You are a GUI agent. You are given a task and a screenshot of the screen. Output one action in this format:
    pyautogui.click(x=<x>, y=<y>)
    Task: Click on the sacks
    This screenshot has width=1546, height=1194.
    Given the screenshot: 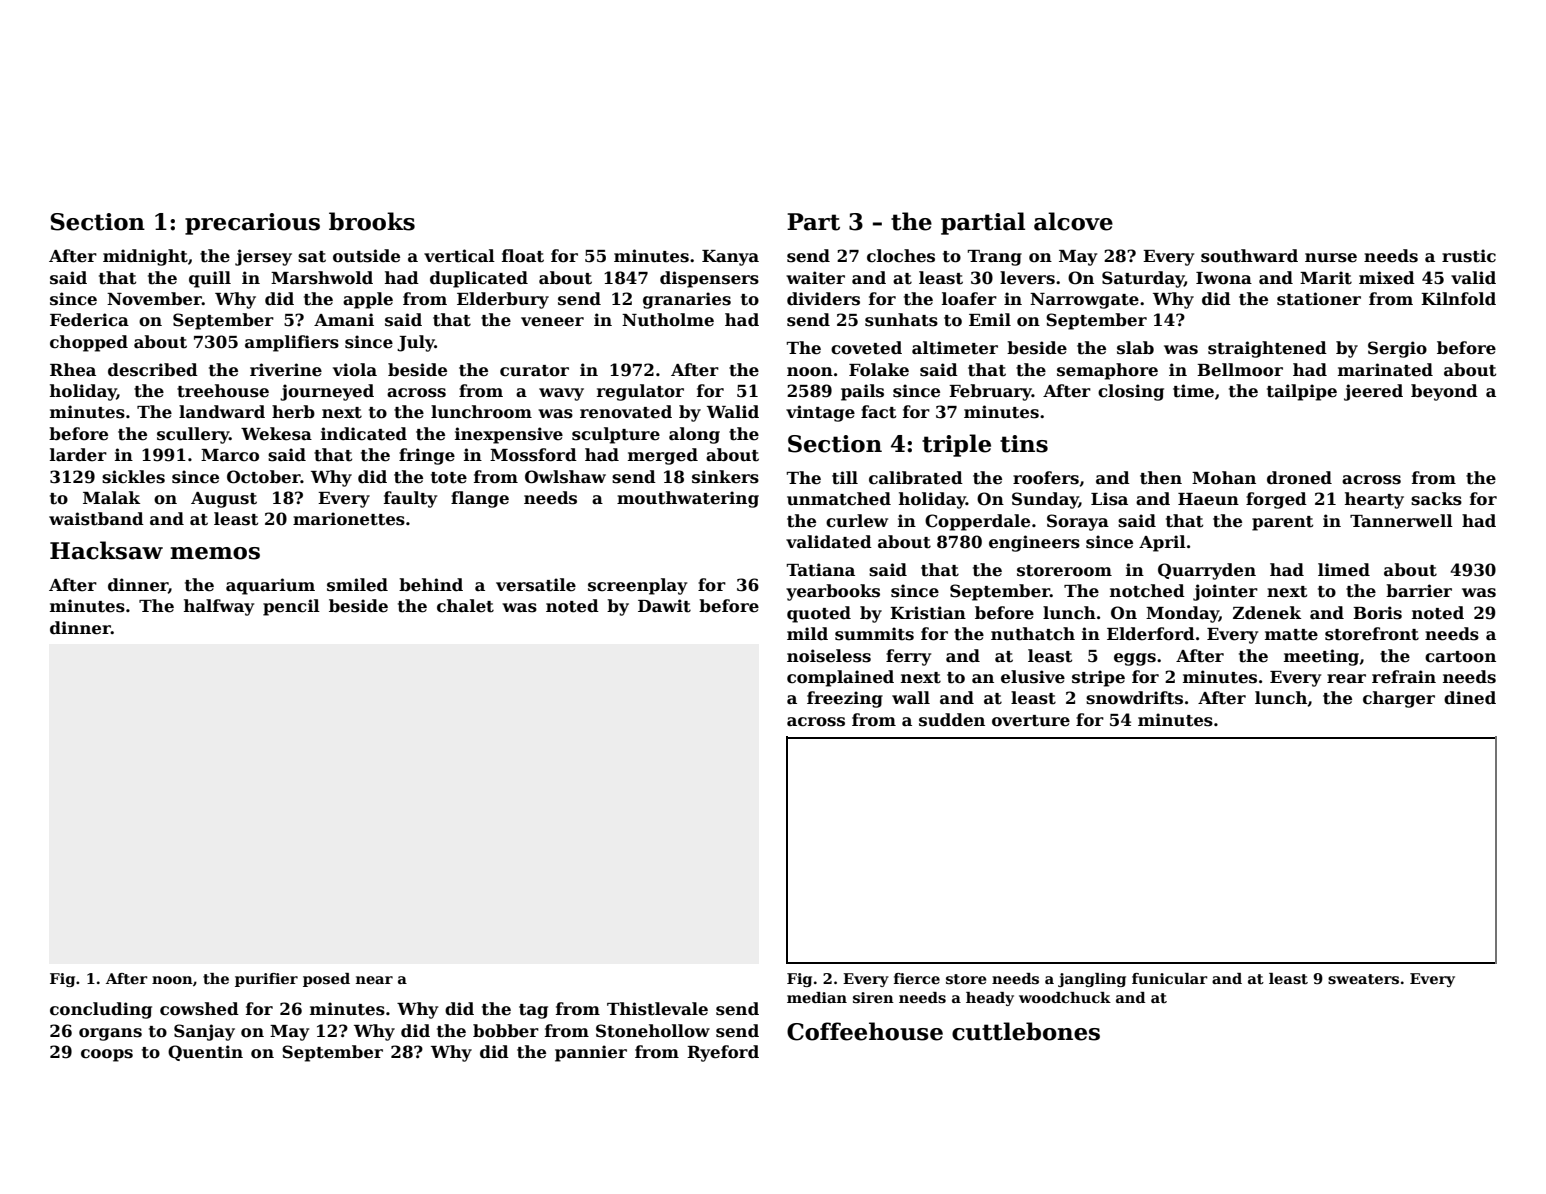 What is the action you would take?
    pyautogui.click(x=1436, y=499)
